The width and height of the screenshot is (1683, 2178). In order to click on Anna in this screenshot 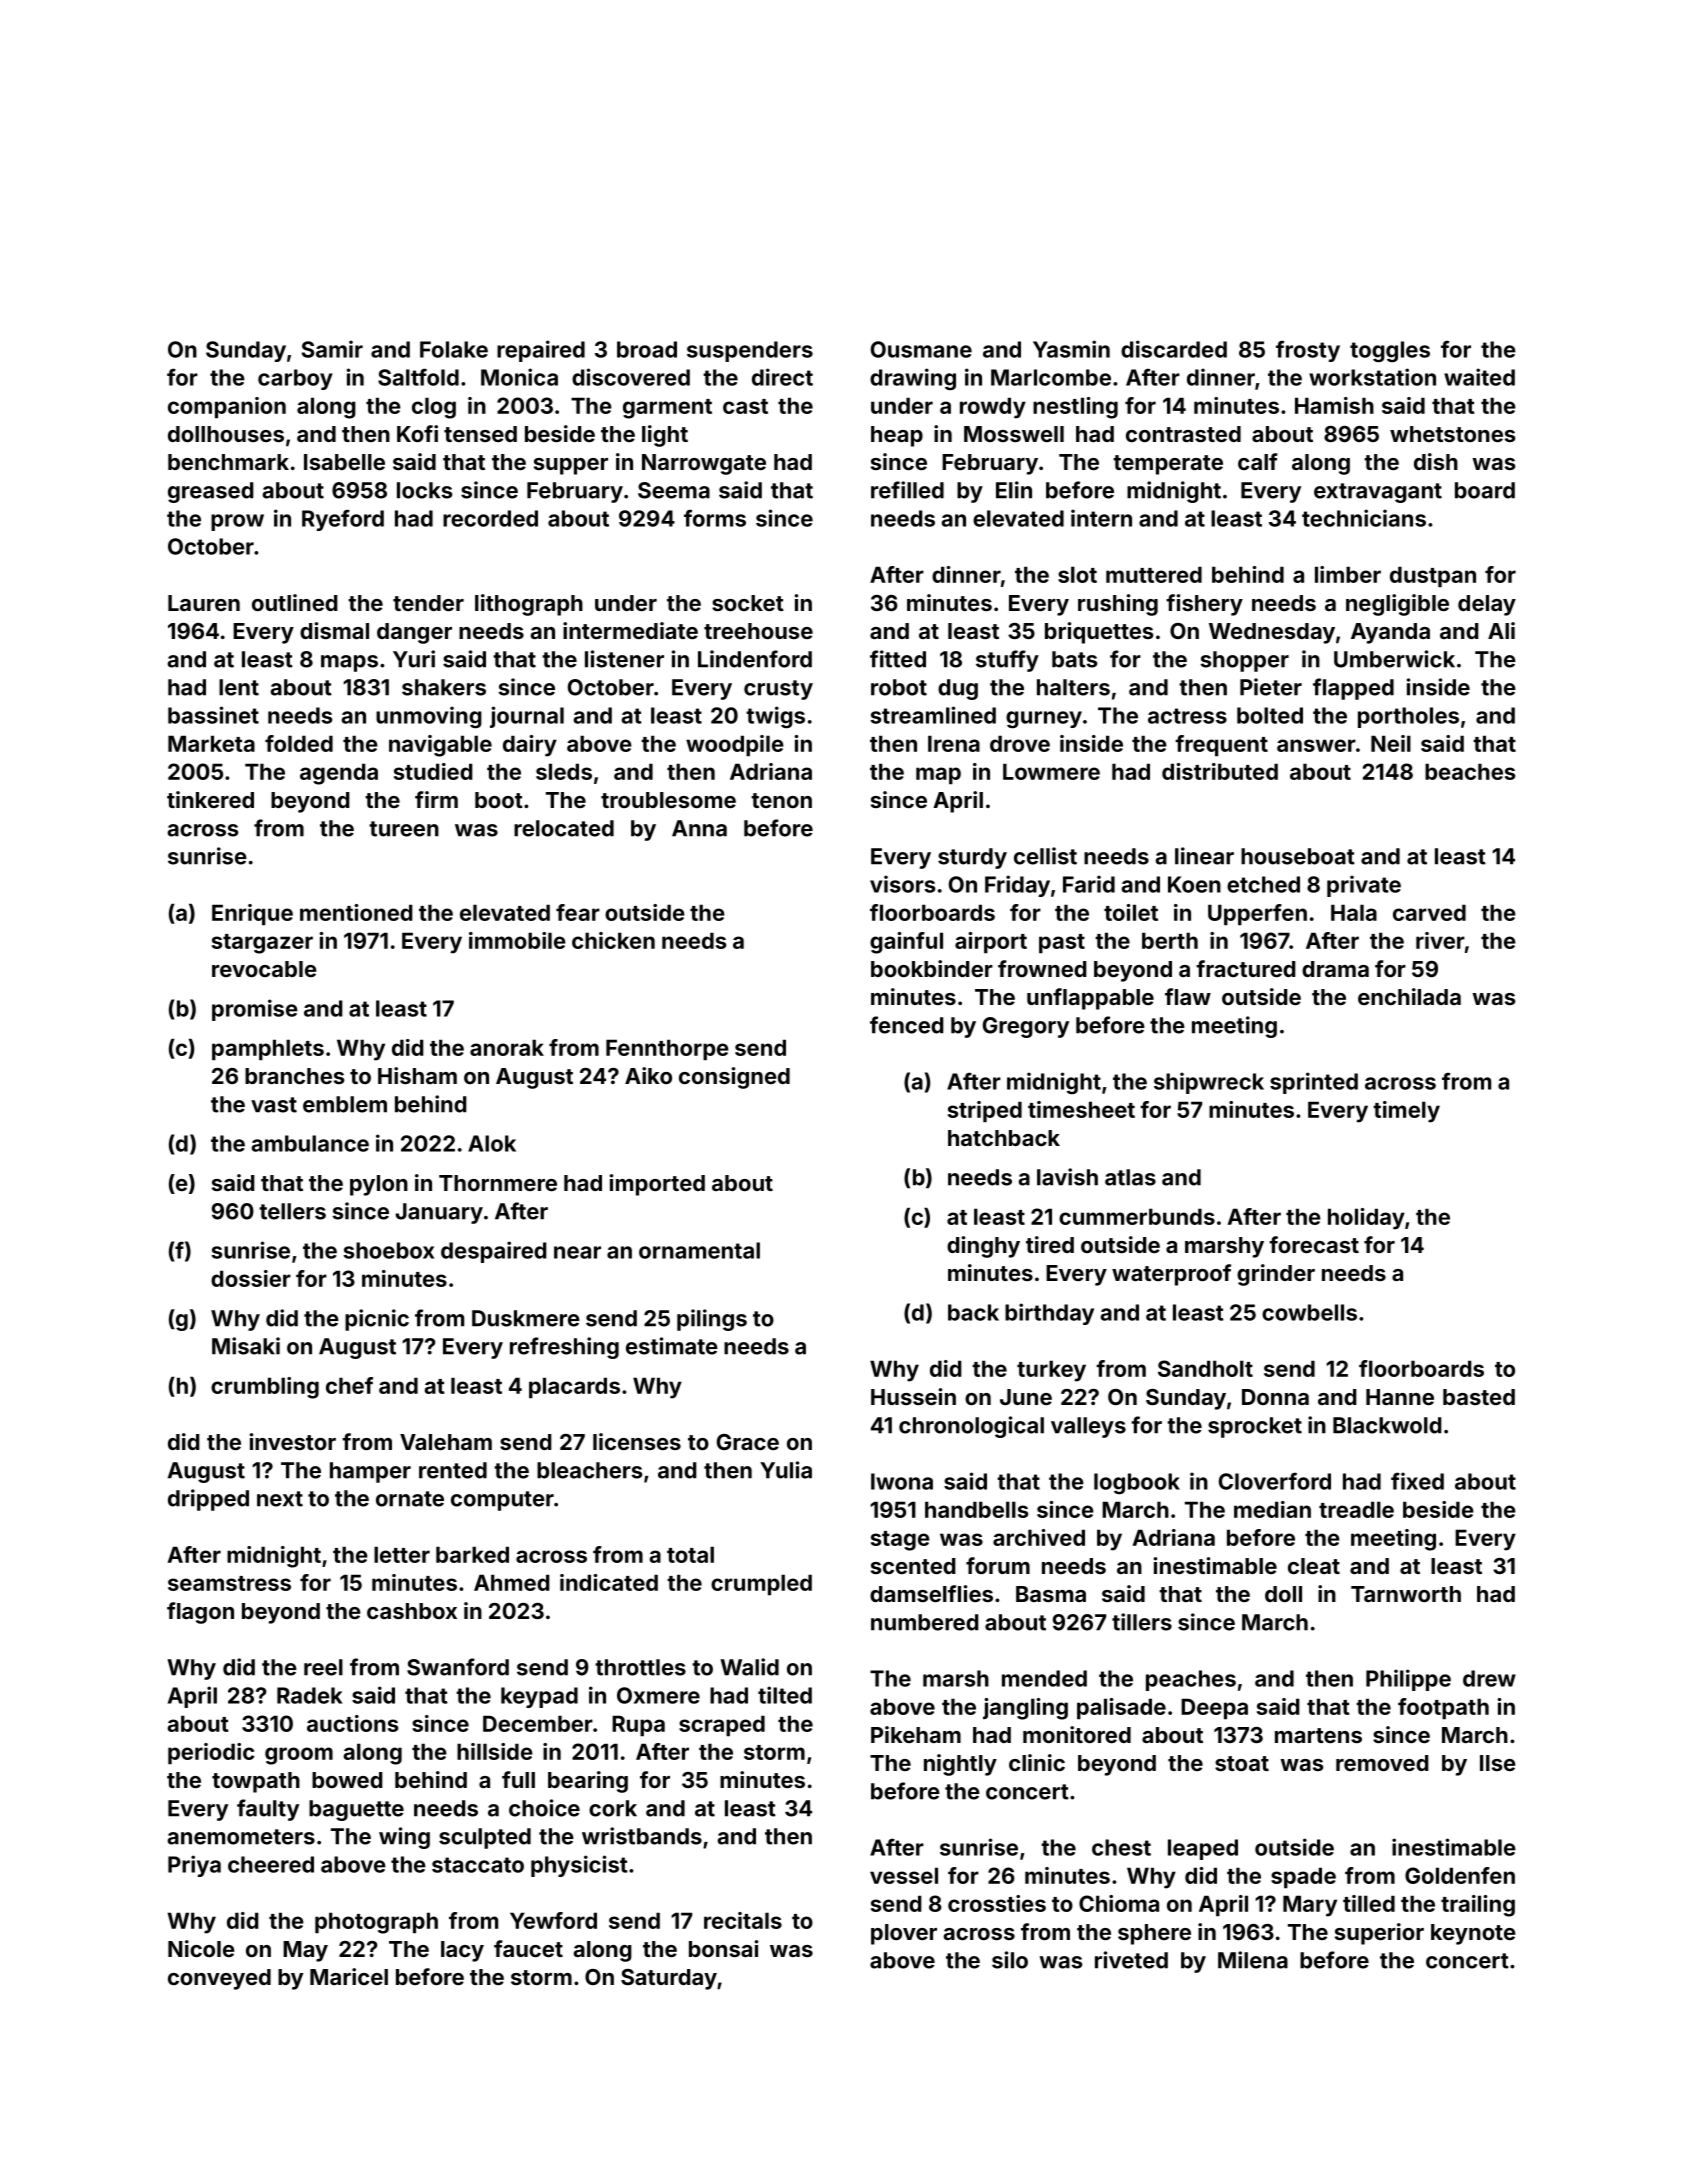, I will do `click(699, 828)`.
